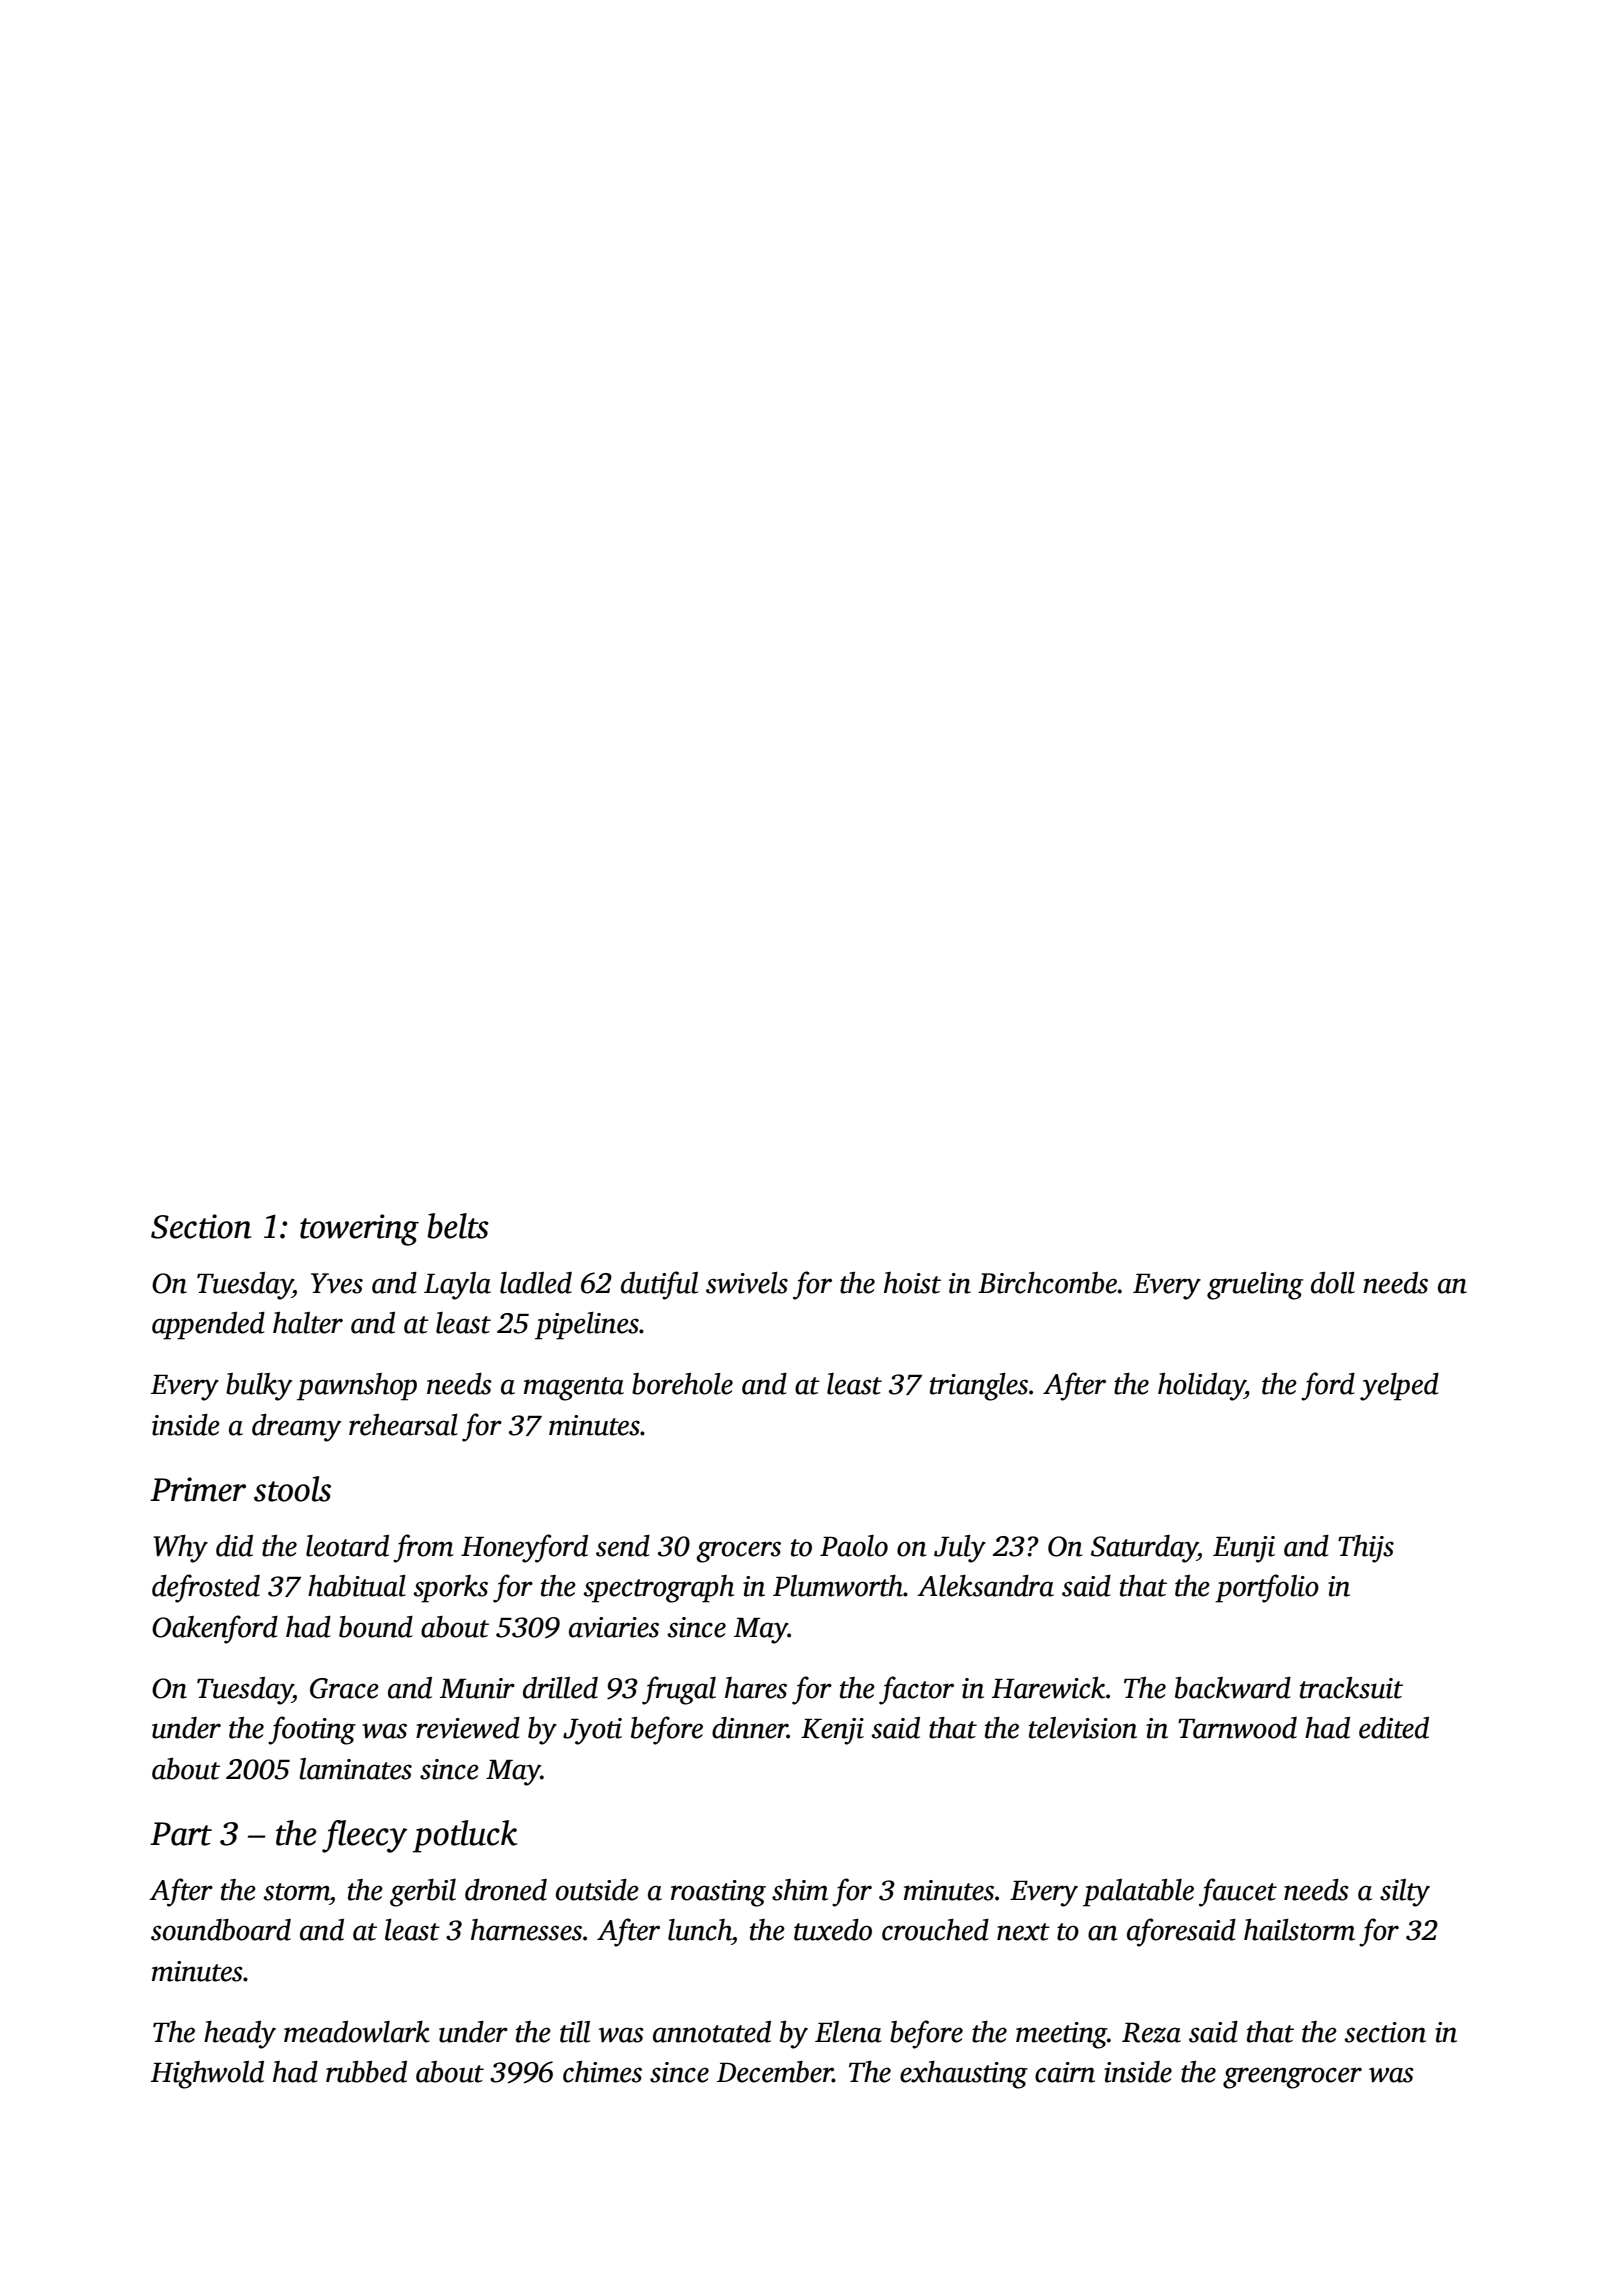 The height and width of the page is (2292, 1620). Describe the element at coordinates (465, 1836) in the page. I see `potluck` at that location.
